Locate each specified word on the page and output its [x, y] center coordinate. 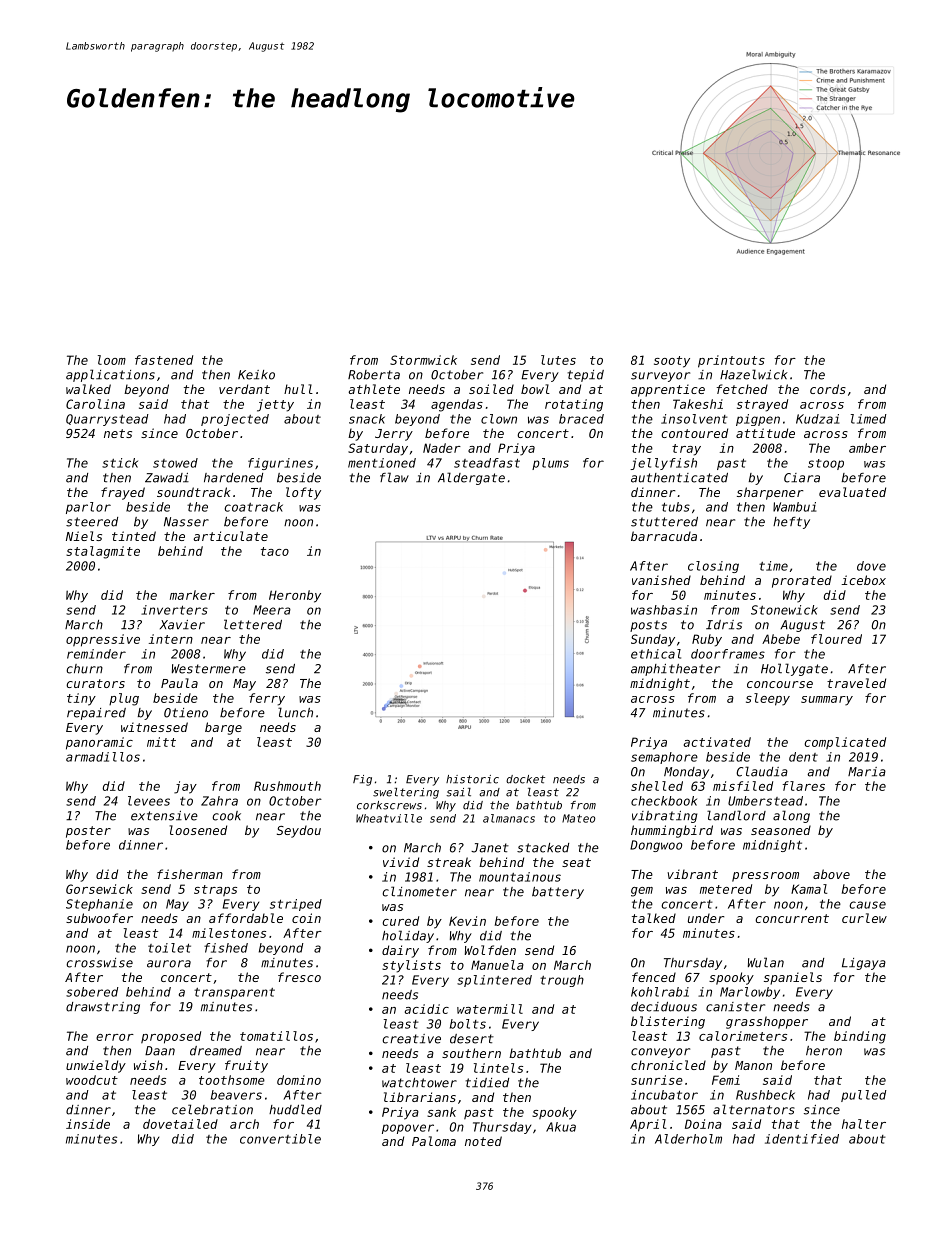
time [773, 566]
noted [483, 1141]
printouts [731, 361]
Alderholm [688, 1139]
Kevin [467, 921]
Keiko [256, 375]
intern [171, 639]
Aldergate [471, 478]
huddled [295, 1109]
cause [867, 905]
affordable [246, 918]
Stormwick [423, 360]
